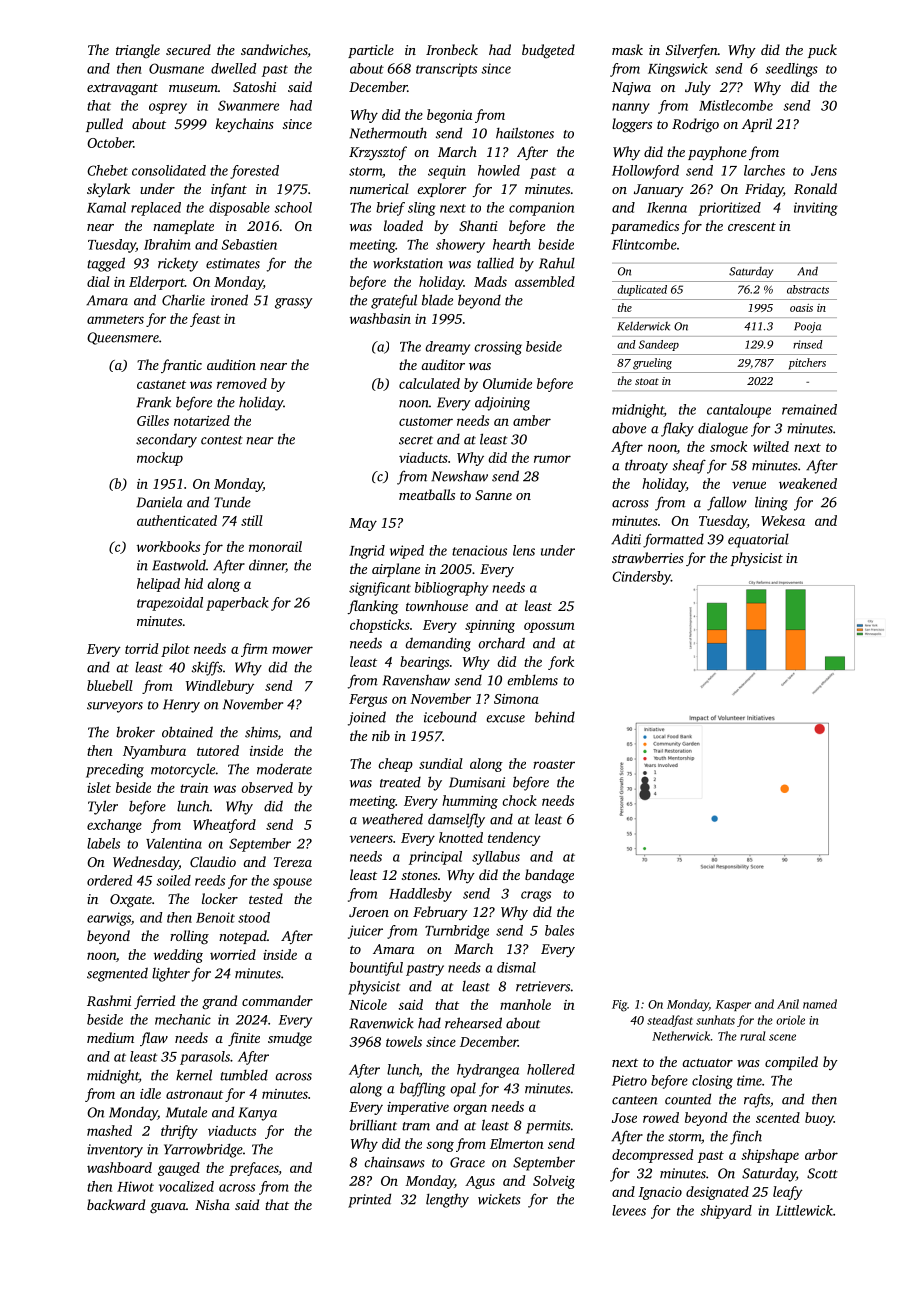  I want to click on Silverfen, so click(692, 51).
